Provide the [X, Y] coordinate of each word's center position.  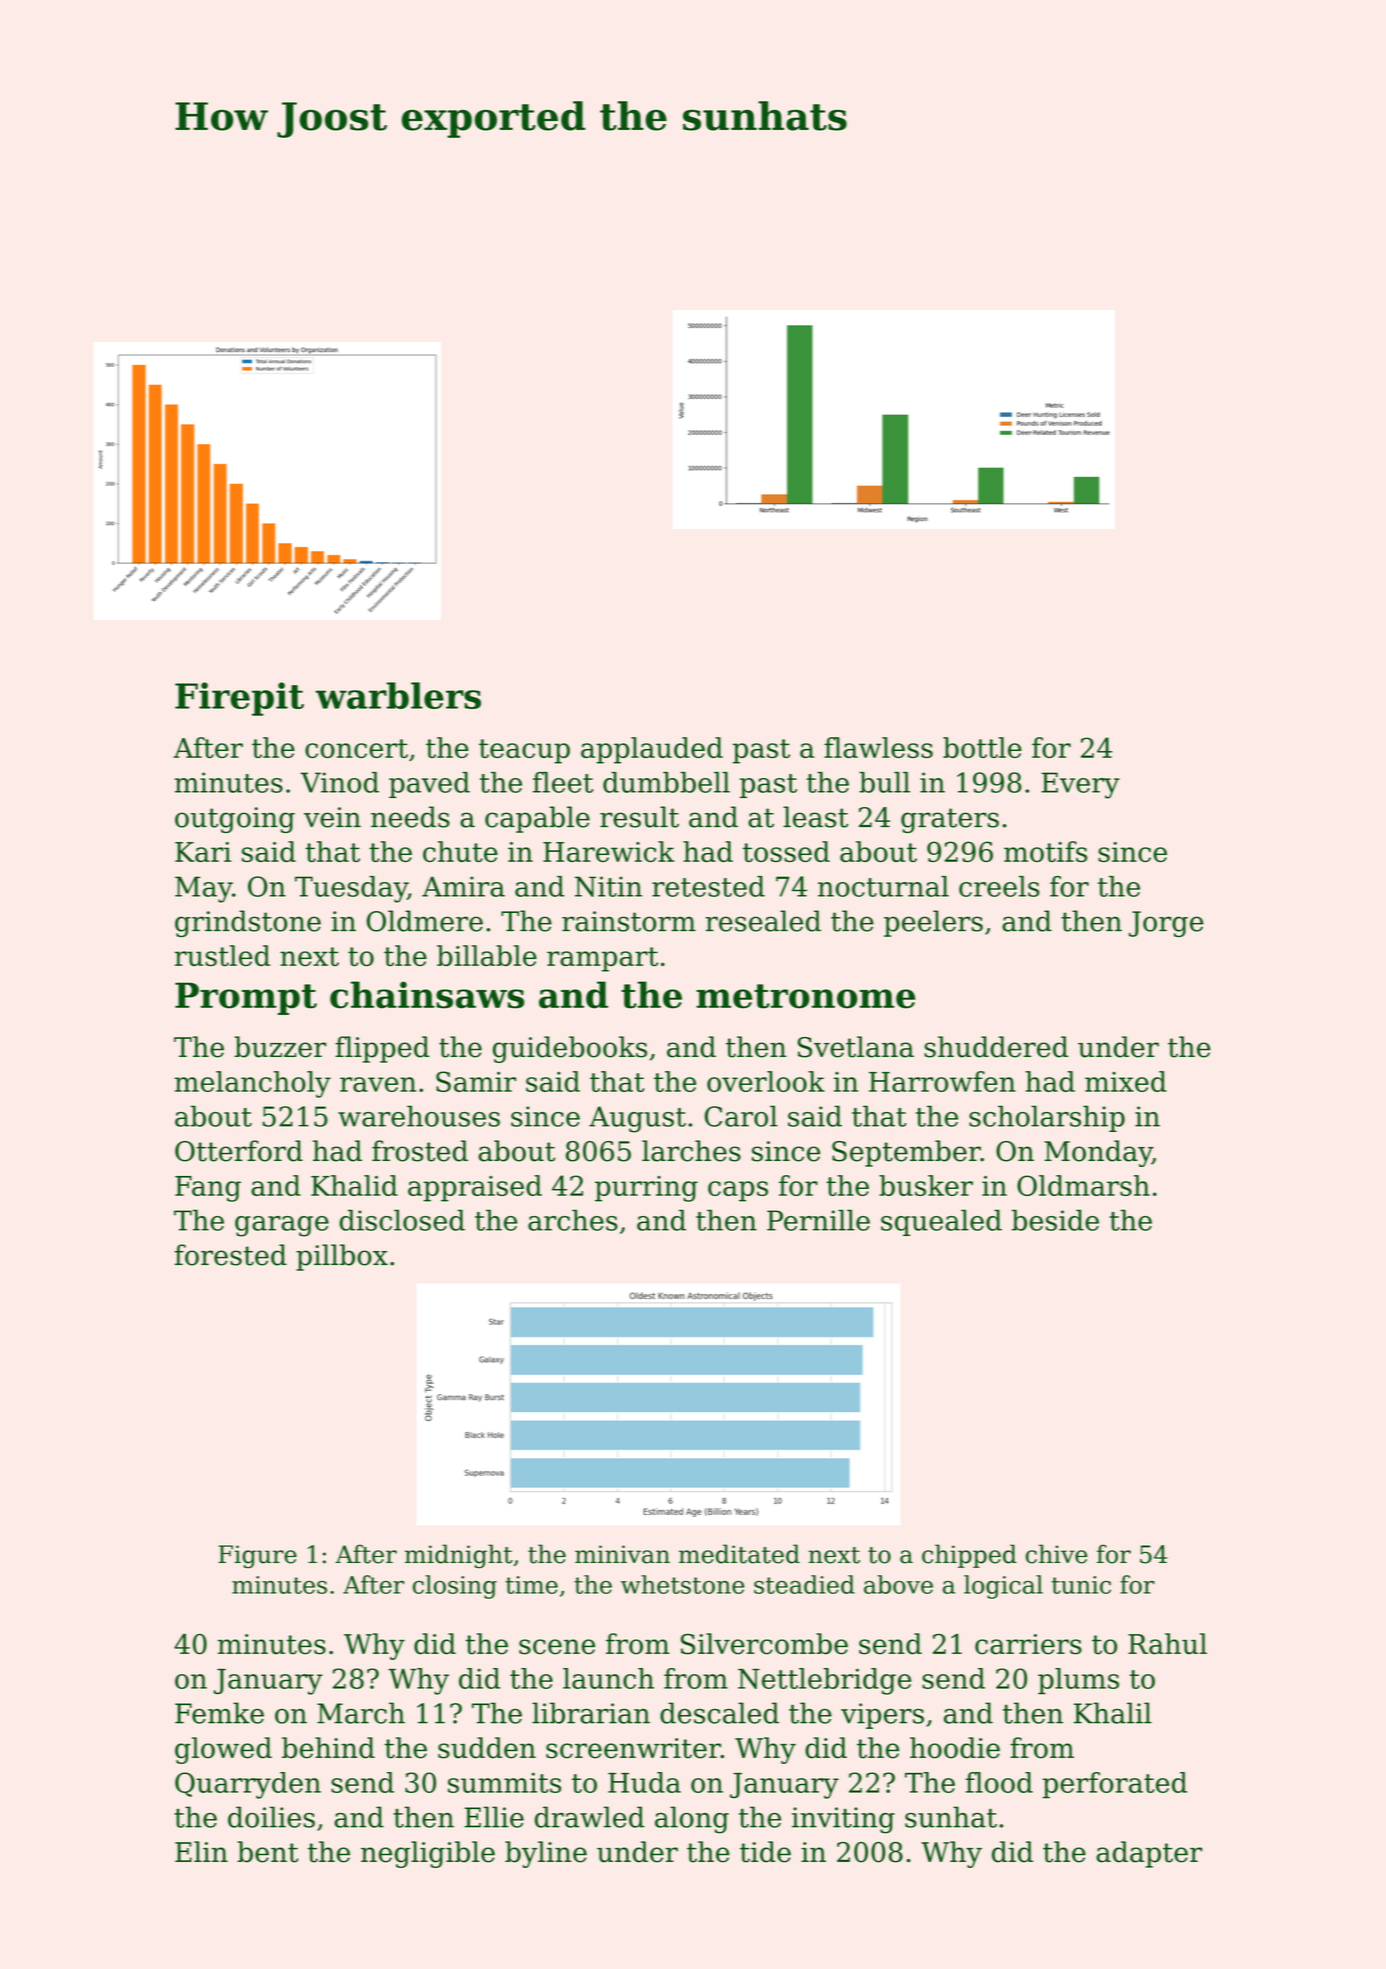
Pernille [818, 1220]
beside [1055, 1220]
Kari [203, 852]
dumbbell [666, 782]
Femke [219, 1713]
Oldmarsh [1083, 1185]
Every [1080, 785]
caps [738, 1191]
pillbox [342, 1257]
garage [282, 1226]
